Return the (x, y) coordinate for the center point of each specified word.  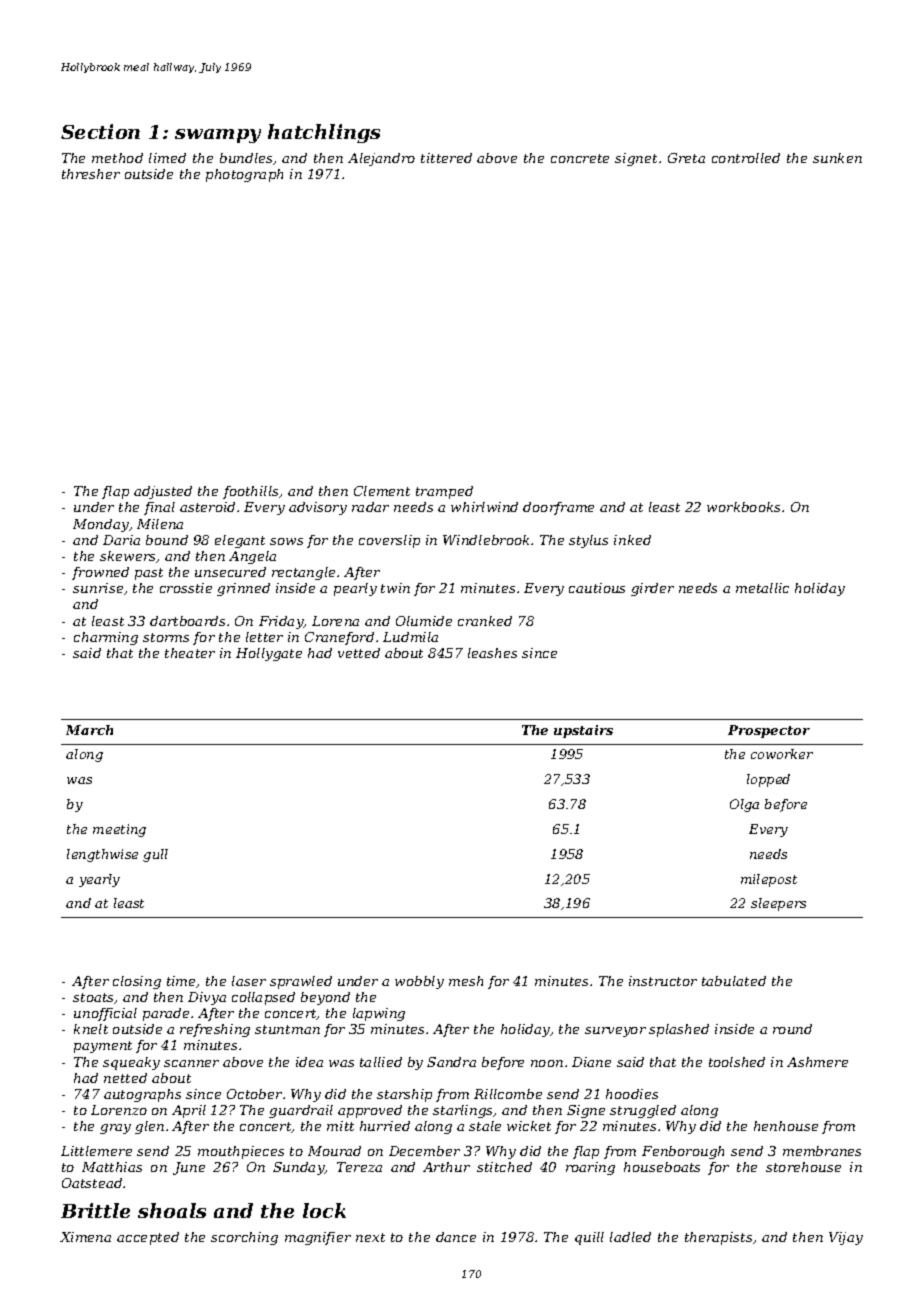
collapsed (263, 998)
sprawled (301, 982)
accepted (148, 1238)
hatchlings (324, 133)
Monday (101, 525)
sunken (837, 158)
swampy (218, 136)
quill (589, 1238)
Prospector (769, 731)
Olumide (424, 621)
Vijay (846, 1238)
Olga (744, 805)
